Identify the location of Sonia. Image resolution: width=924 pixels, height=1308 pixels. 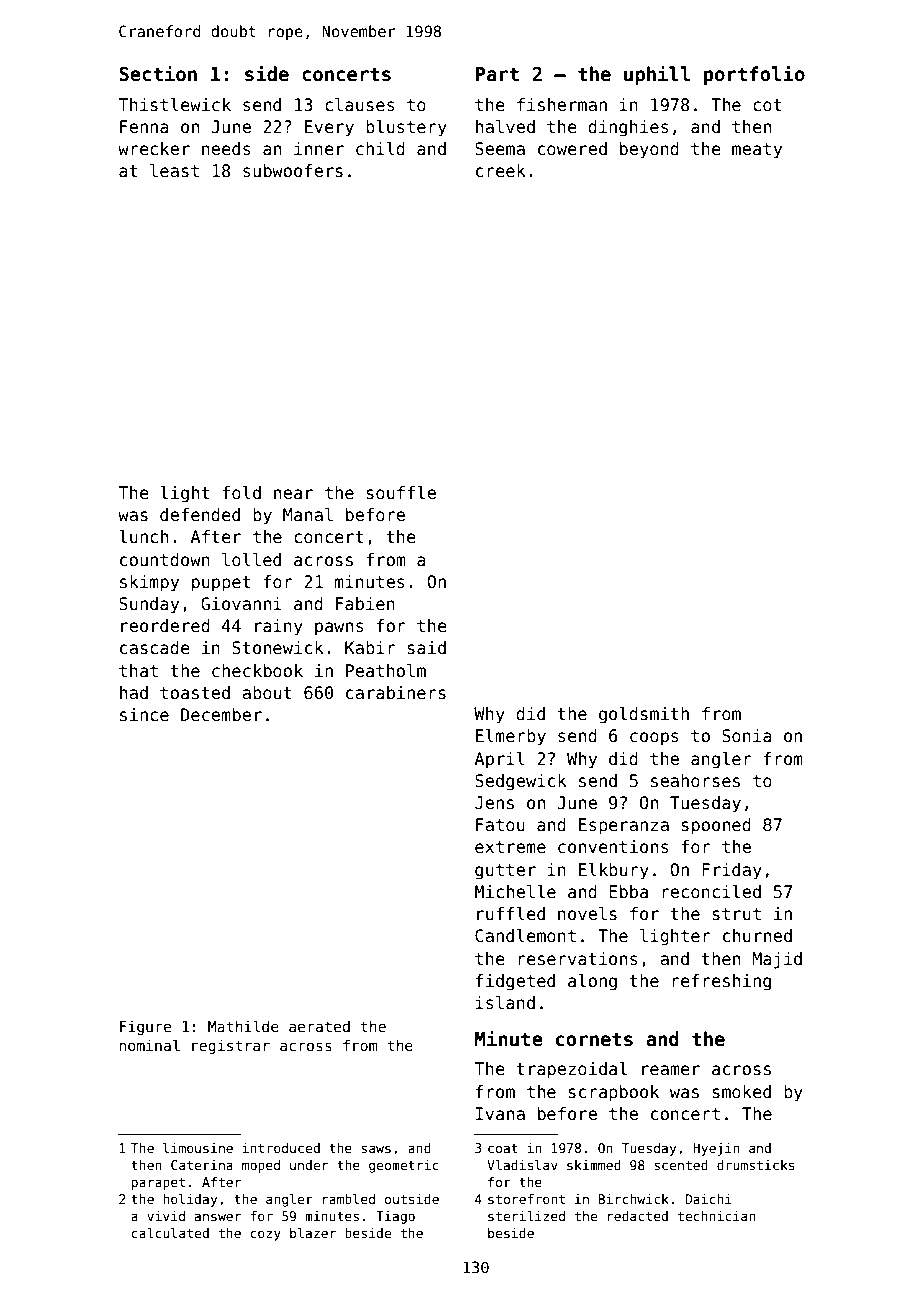
(747, 736).
